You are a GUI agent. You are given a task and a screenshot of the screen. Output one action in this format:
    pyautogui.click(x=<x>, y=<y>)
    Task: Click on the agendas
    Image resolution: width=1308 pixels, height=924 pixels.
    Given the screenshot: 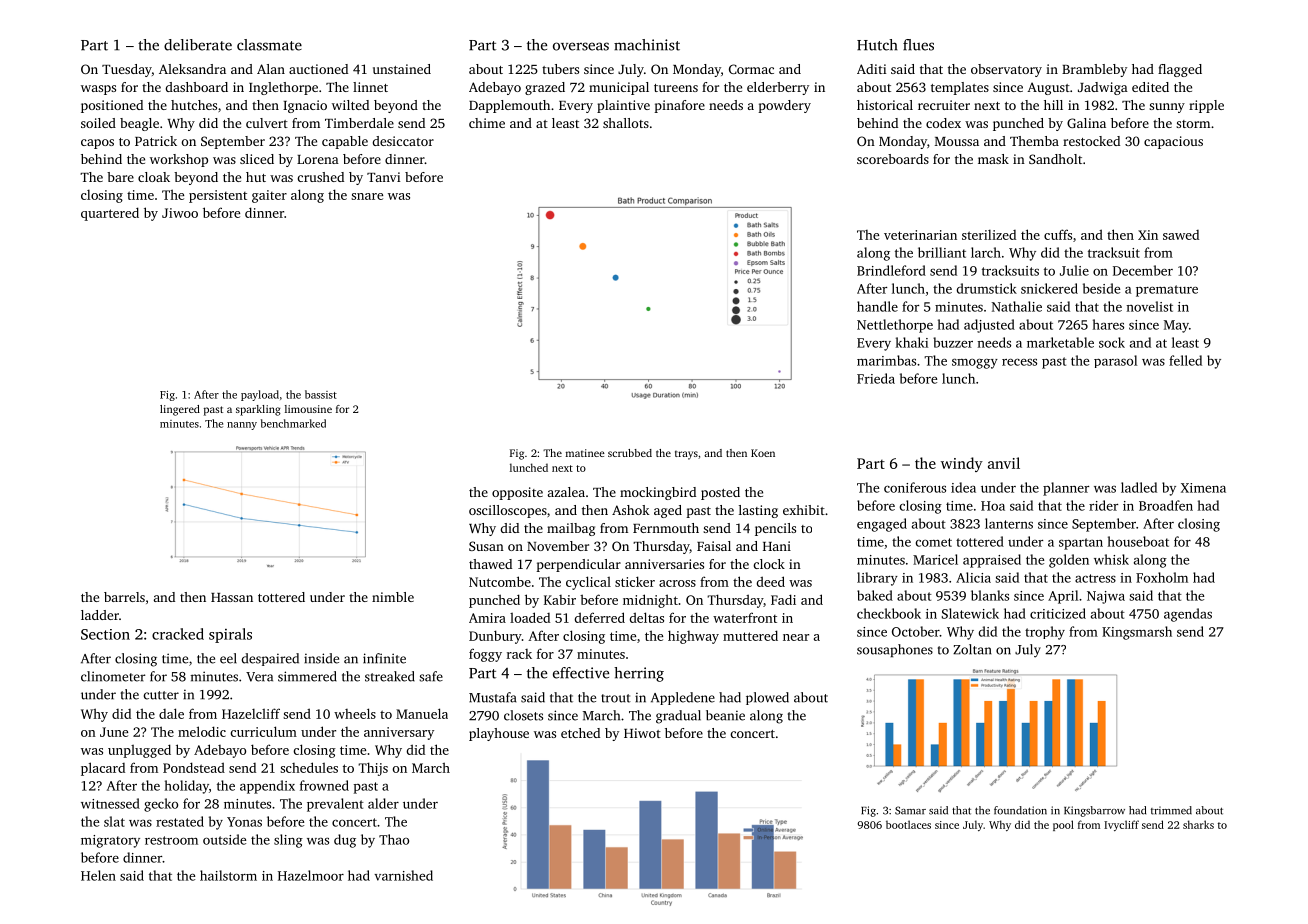 What is the action you would take?
    pyautogui.click(x=1188, y=615)
